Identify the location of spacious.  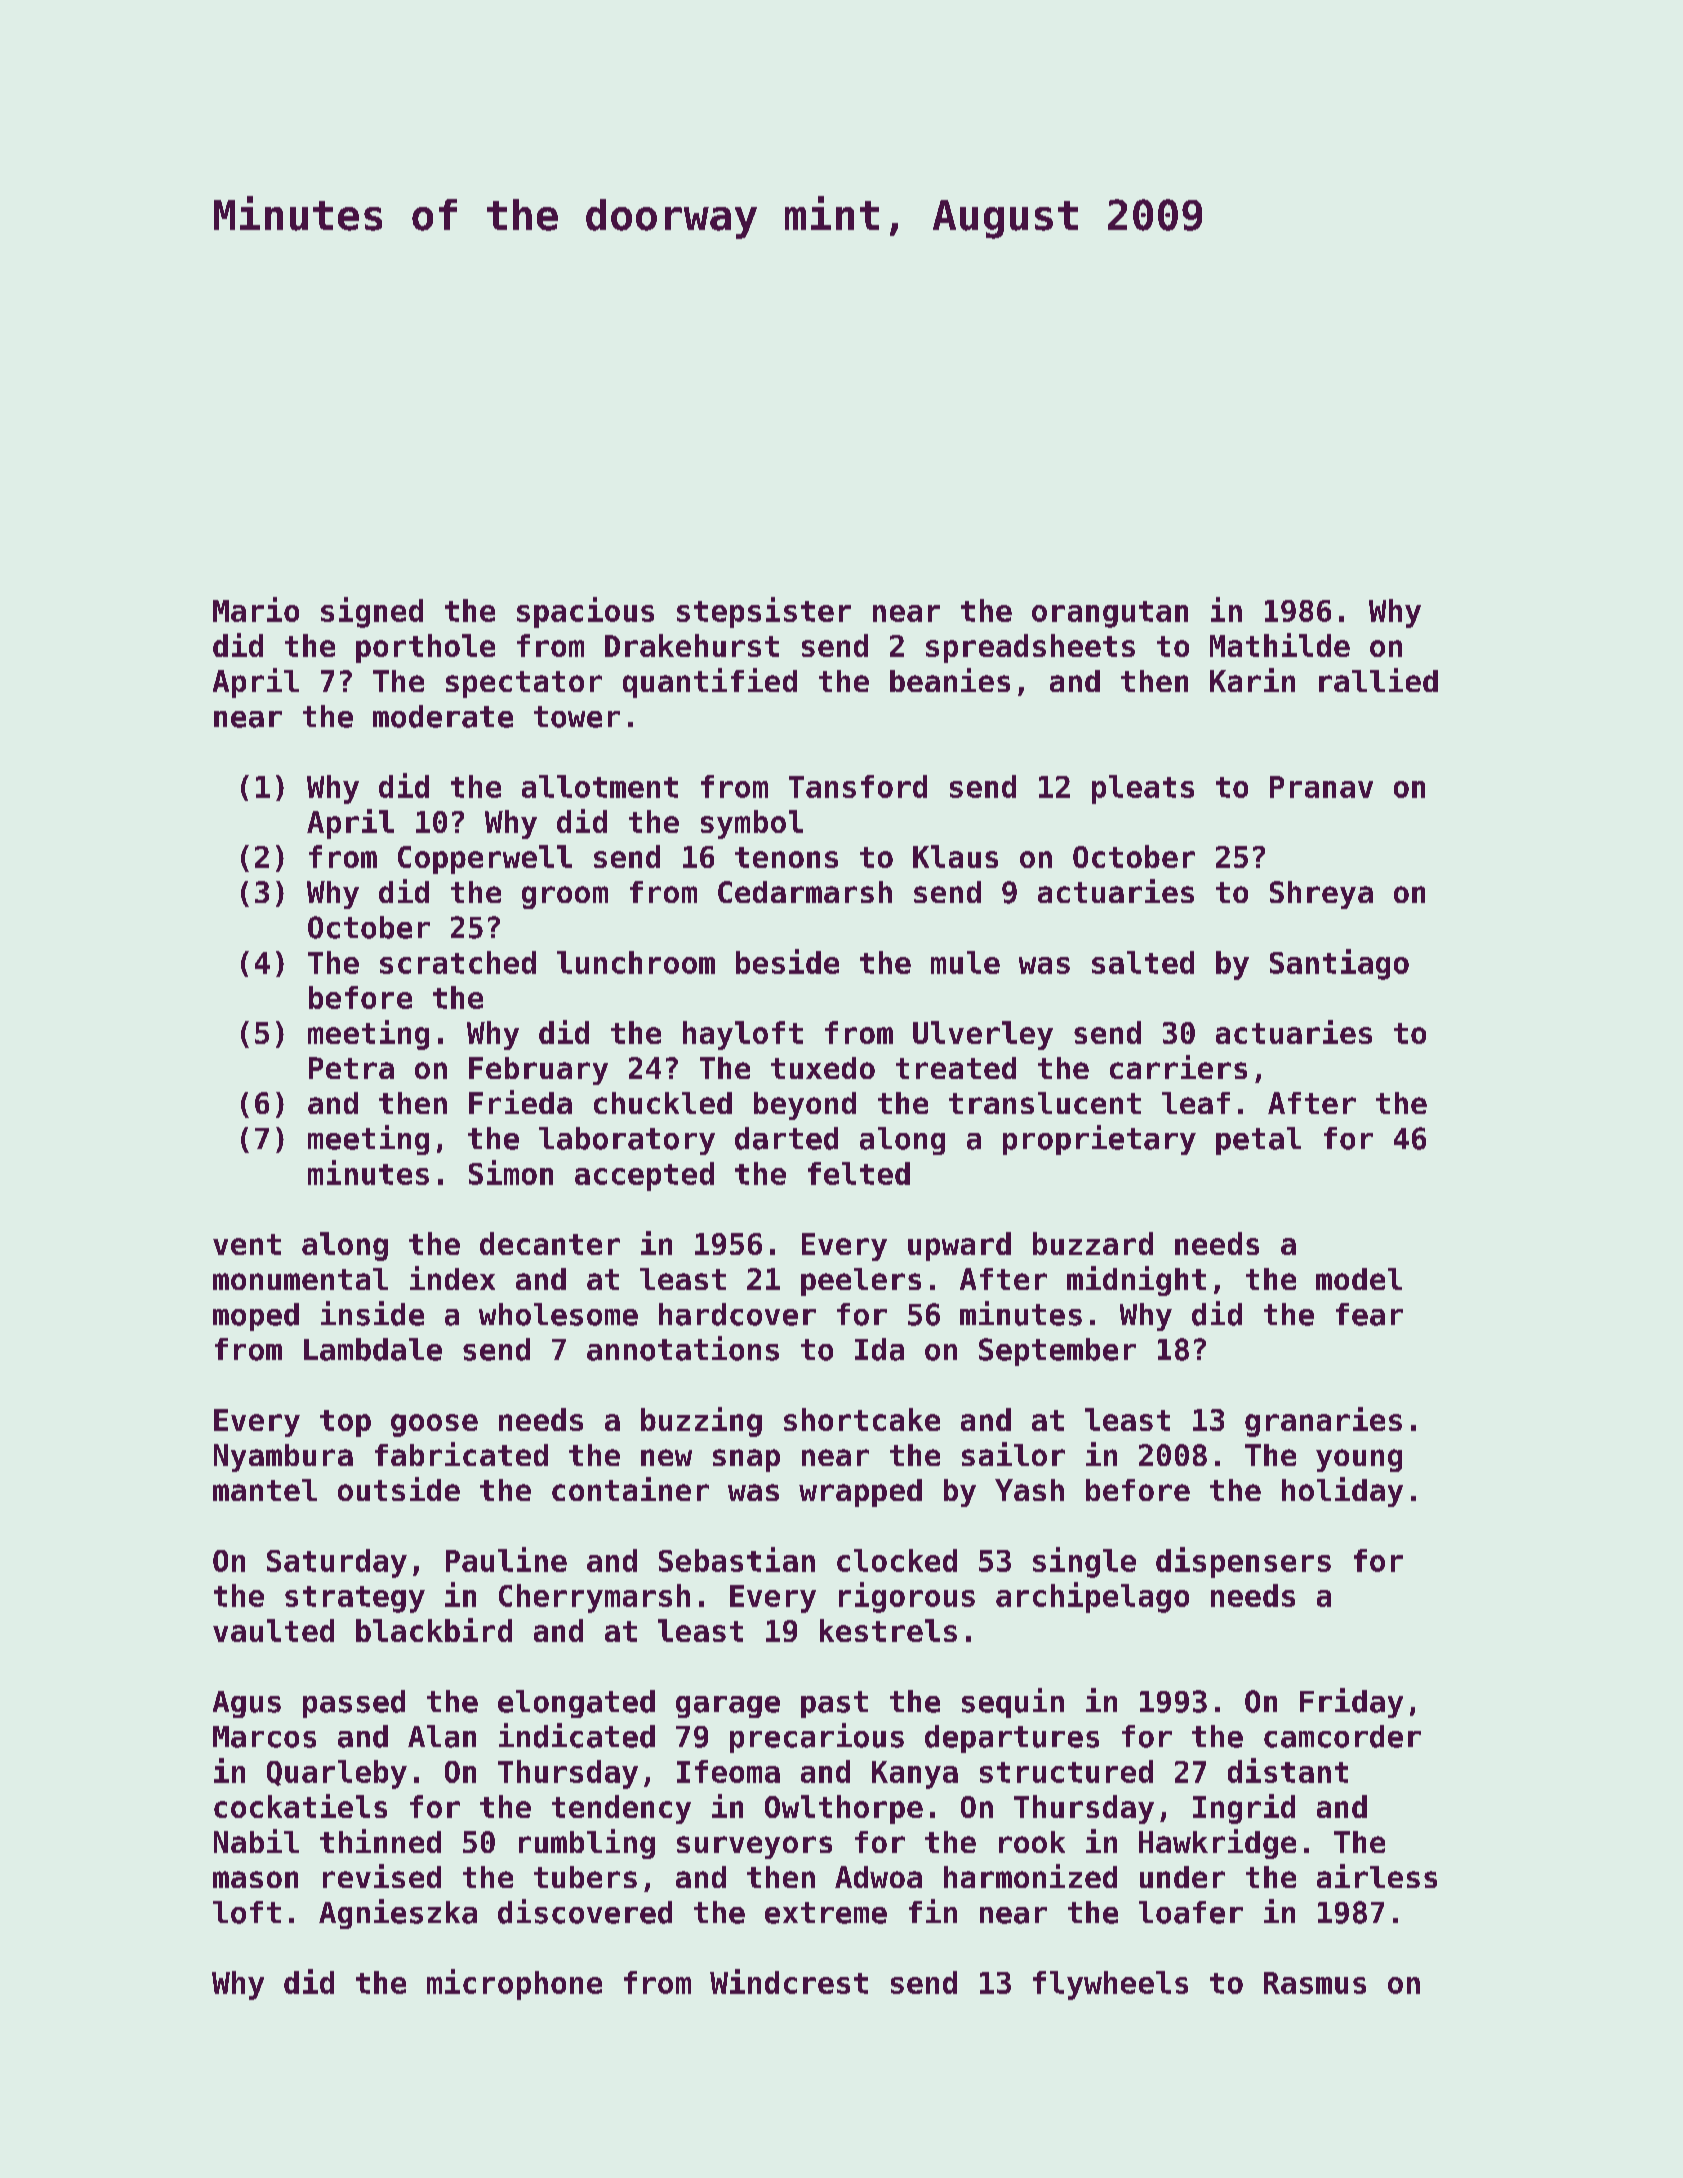
(585, 612).
